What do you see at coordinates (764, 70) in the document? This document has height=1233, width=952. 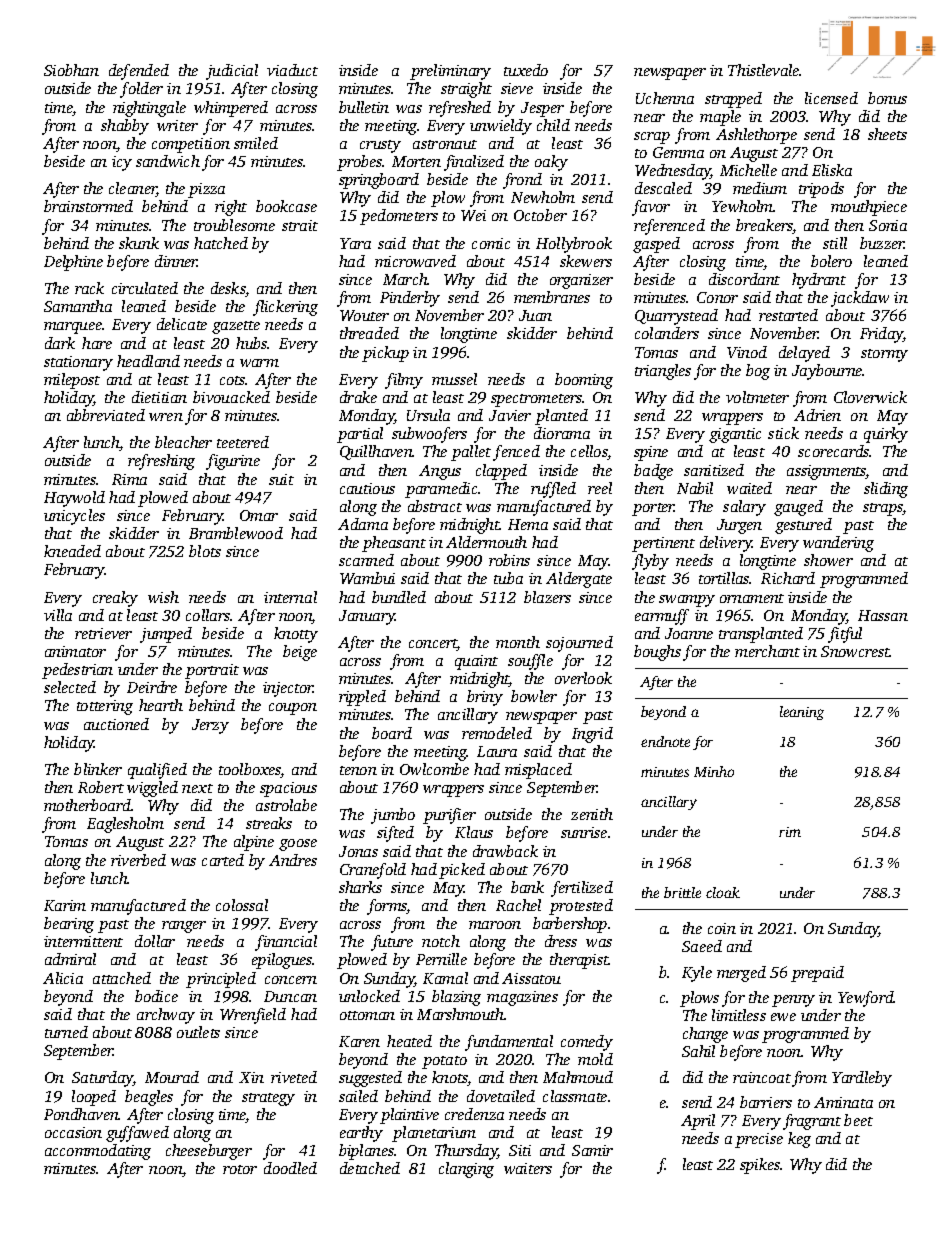 I see `Thistlevale` at bounding box center [764, 70].
